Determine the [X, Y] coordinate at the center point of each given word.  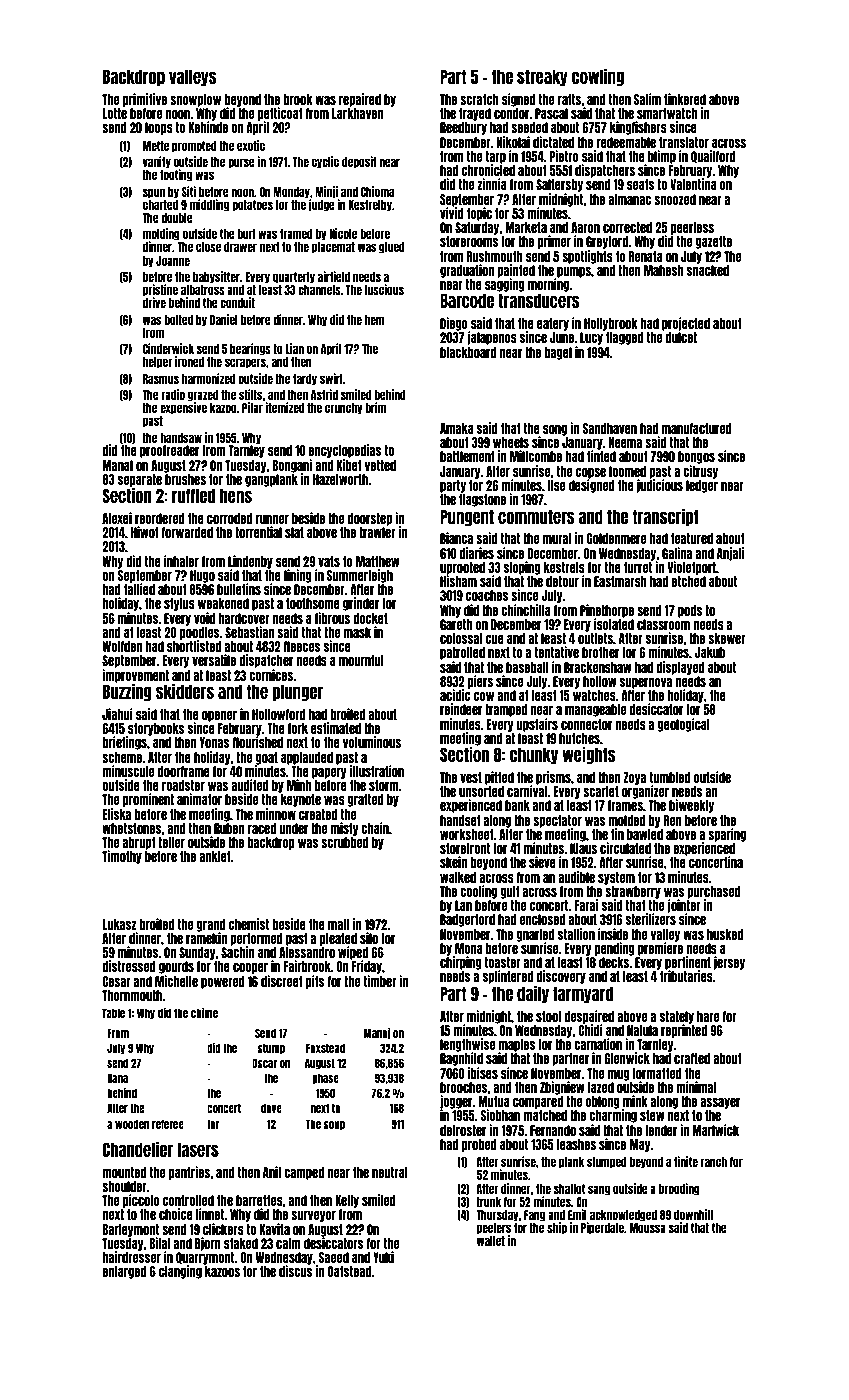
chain [375, 828]
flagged [624, 338]
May [640, 1145]
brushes [185, 479]
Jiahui [117, 714]
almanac [629, 199]
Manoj [377, 1034]
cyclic [325, 162]
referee [168, 1124]
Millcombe [536, 456]
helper [157, 363]
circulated [625, 848]
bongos [696, 457]
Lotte [114, 113]
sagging [505, 285]
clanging [180, 1272]
